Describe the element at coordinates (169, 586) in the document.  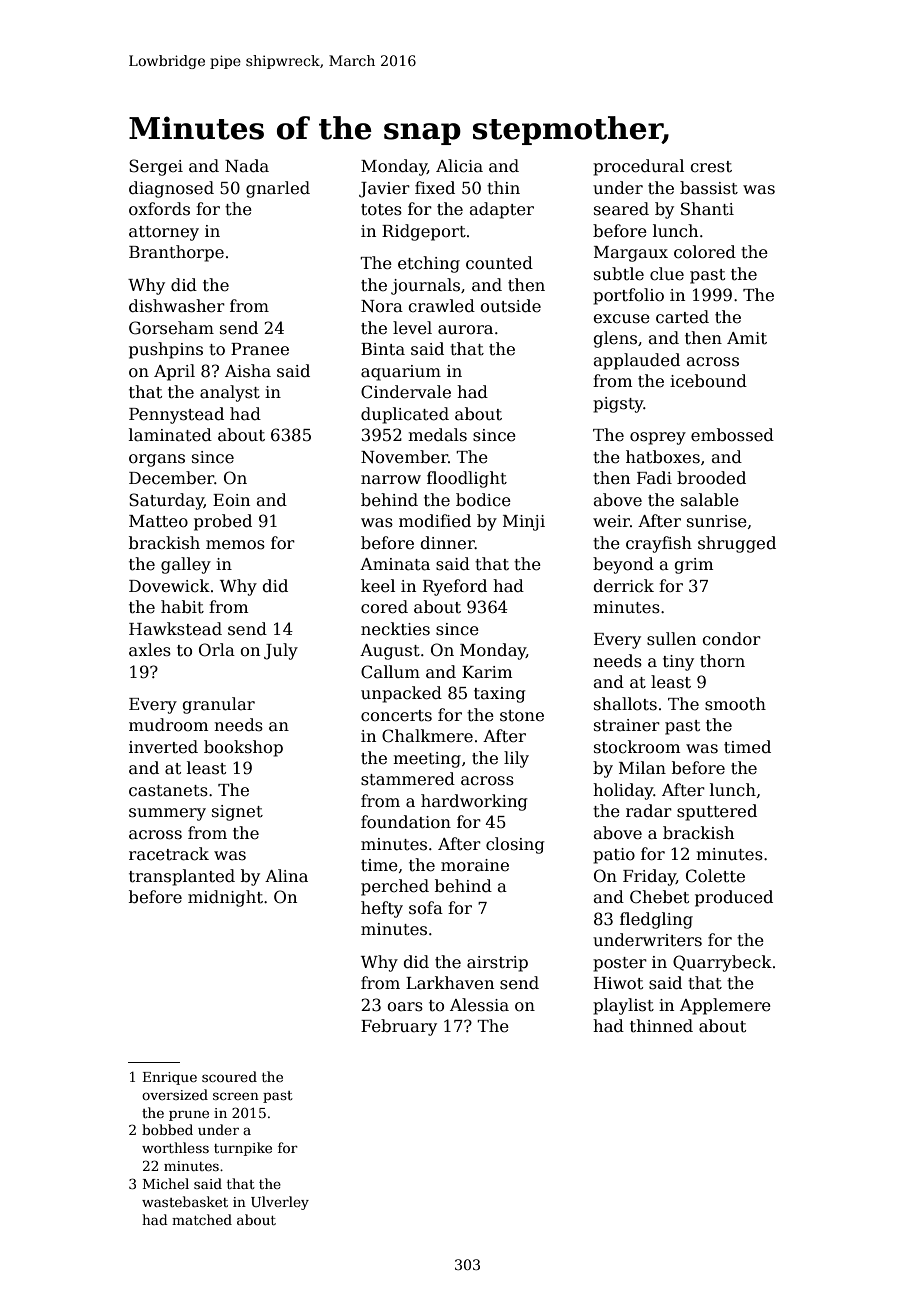
I see `Dovewick` at that location.
